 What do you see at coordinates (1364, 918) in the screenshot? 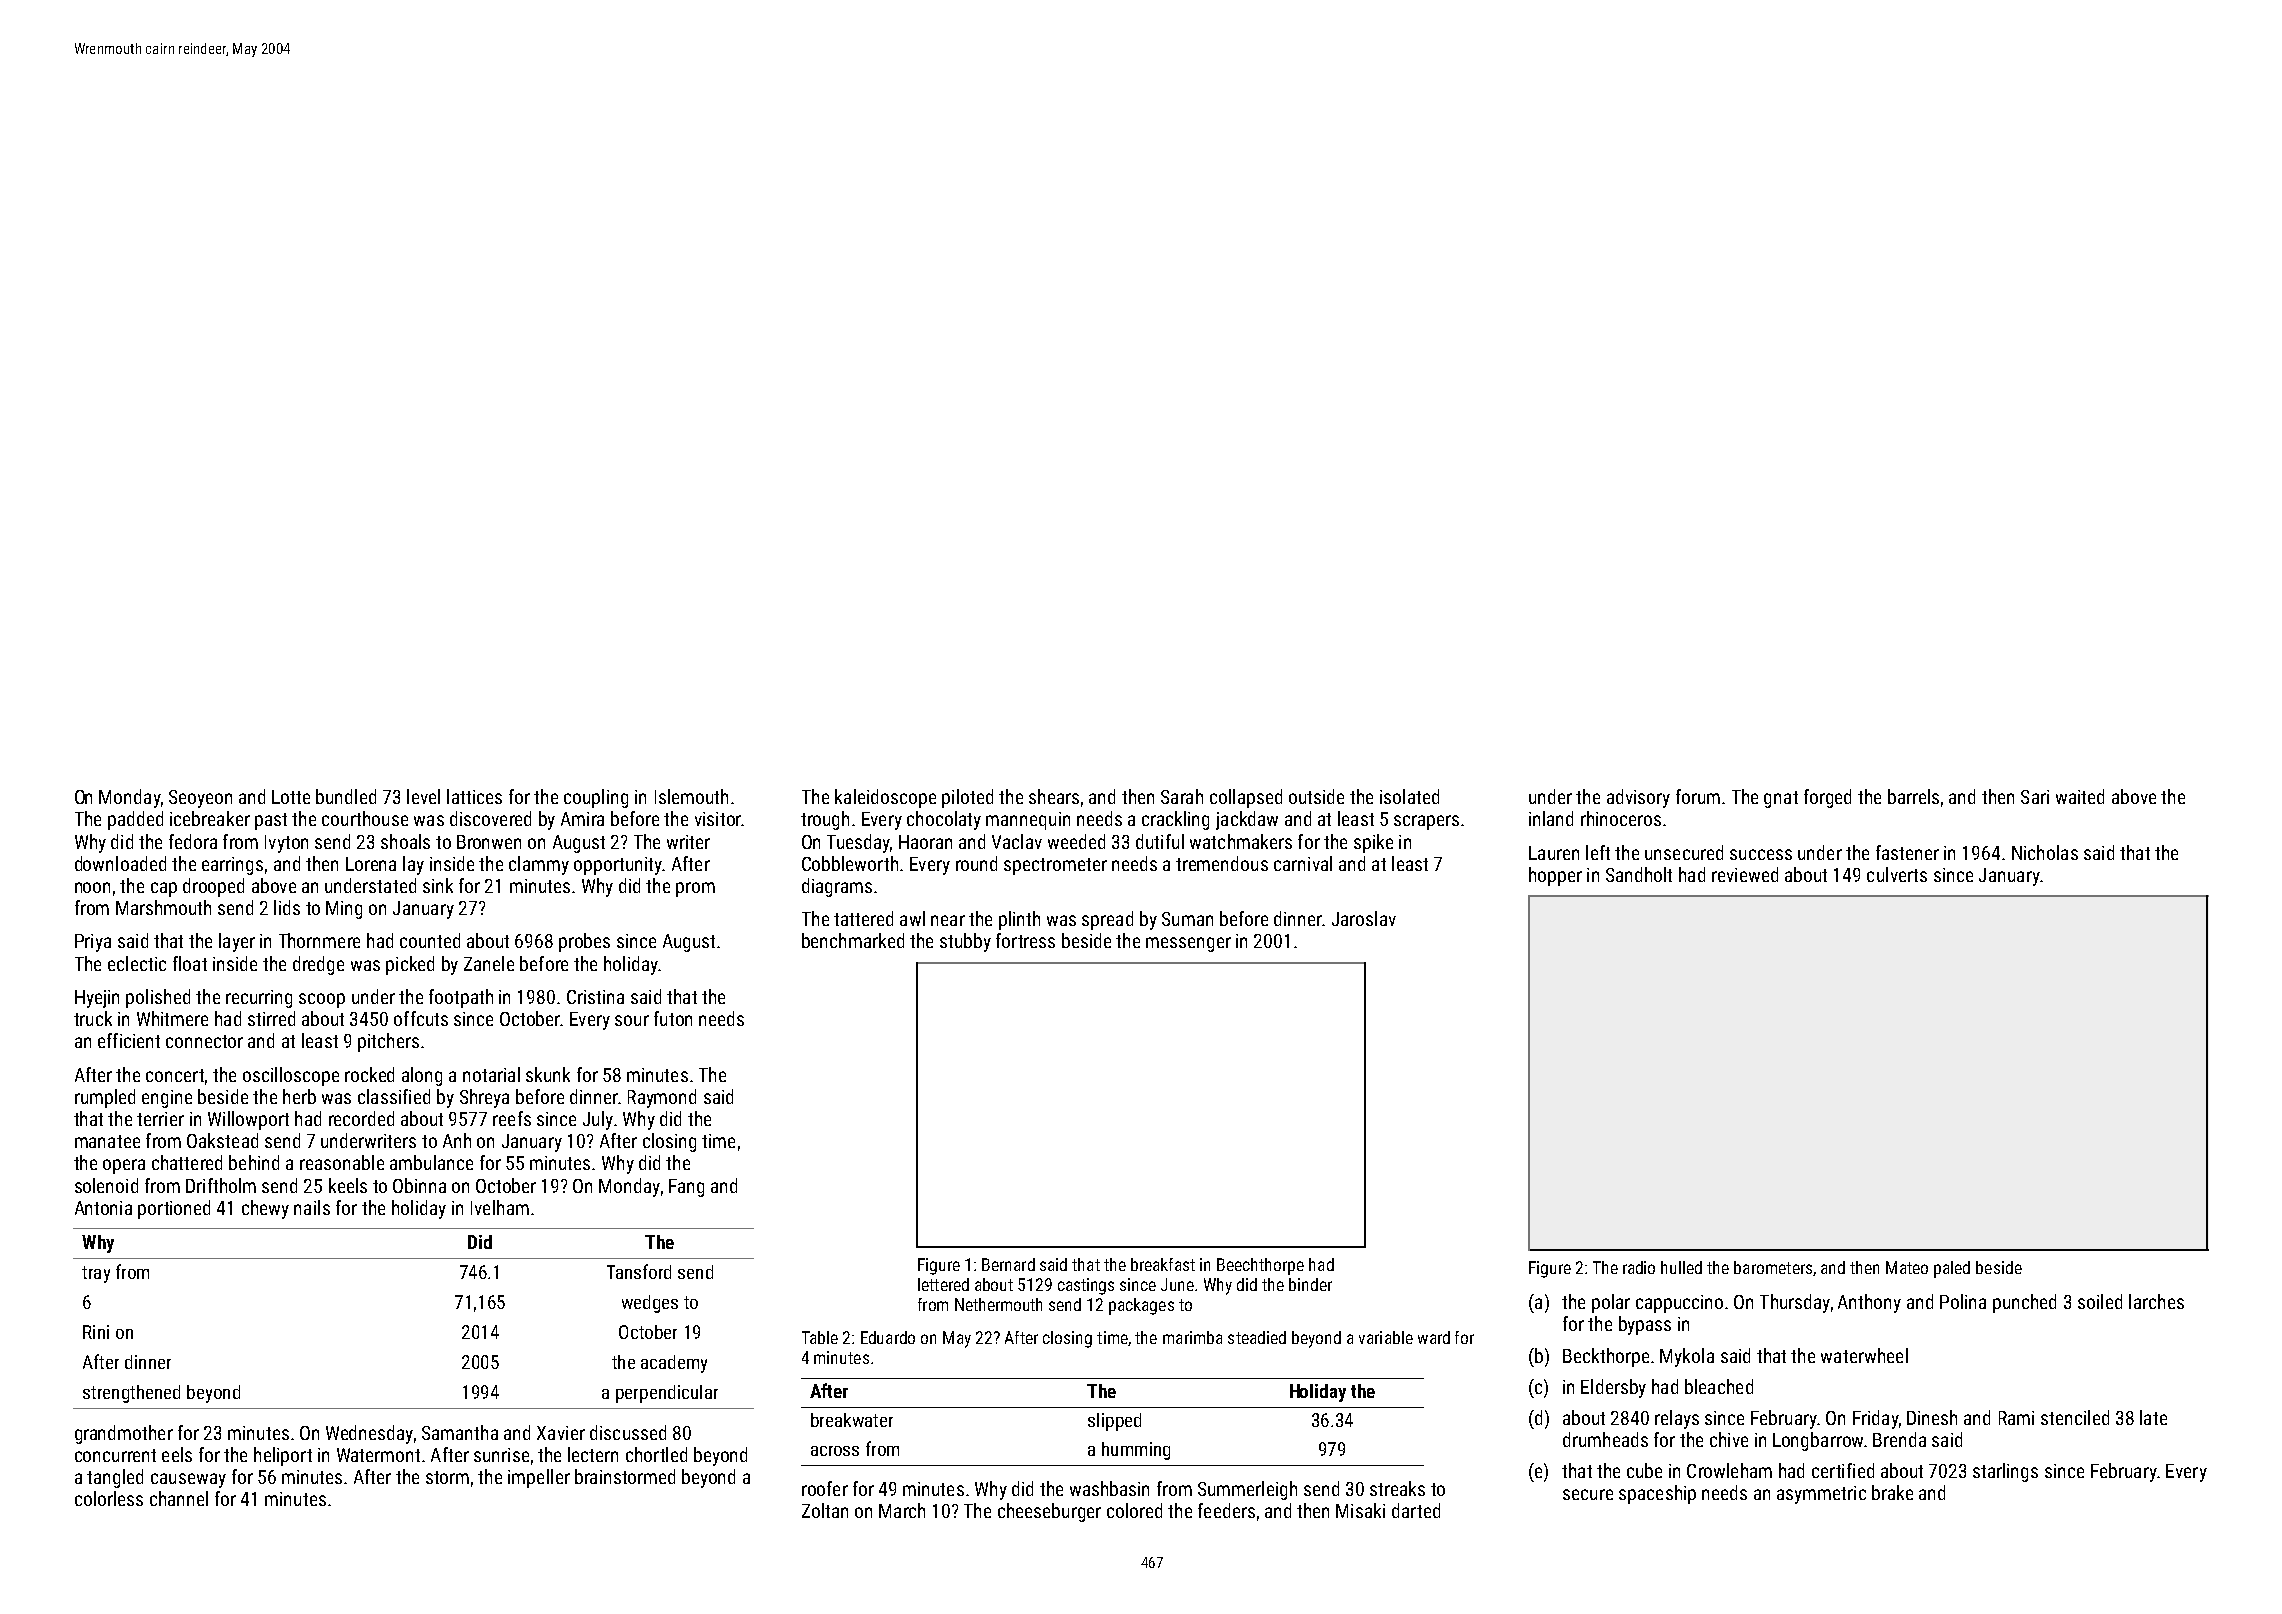
I see `Jaroslav` at bounding box center [1364, 918].
